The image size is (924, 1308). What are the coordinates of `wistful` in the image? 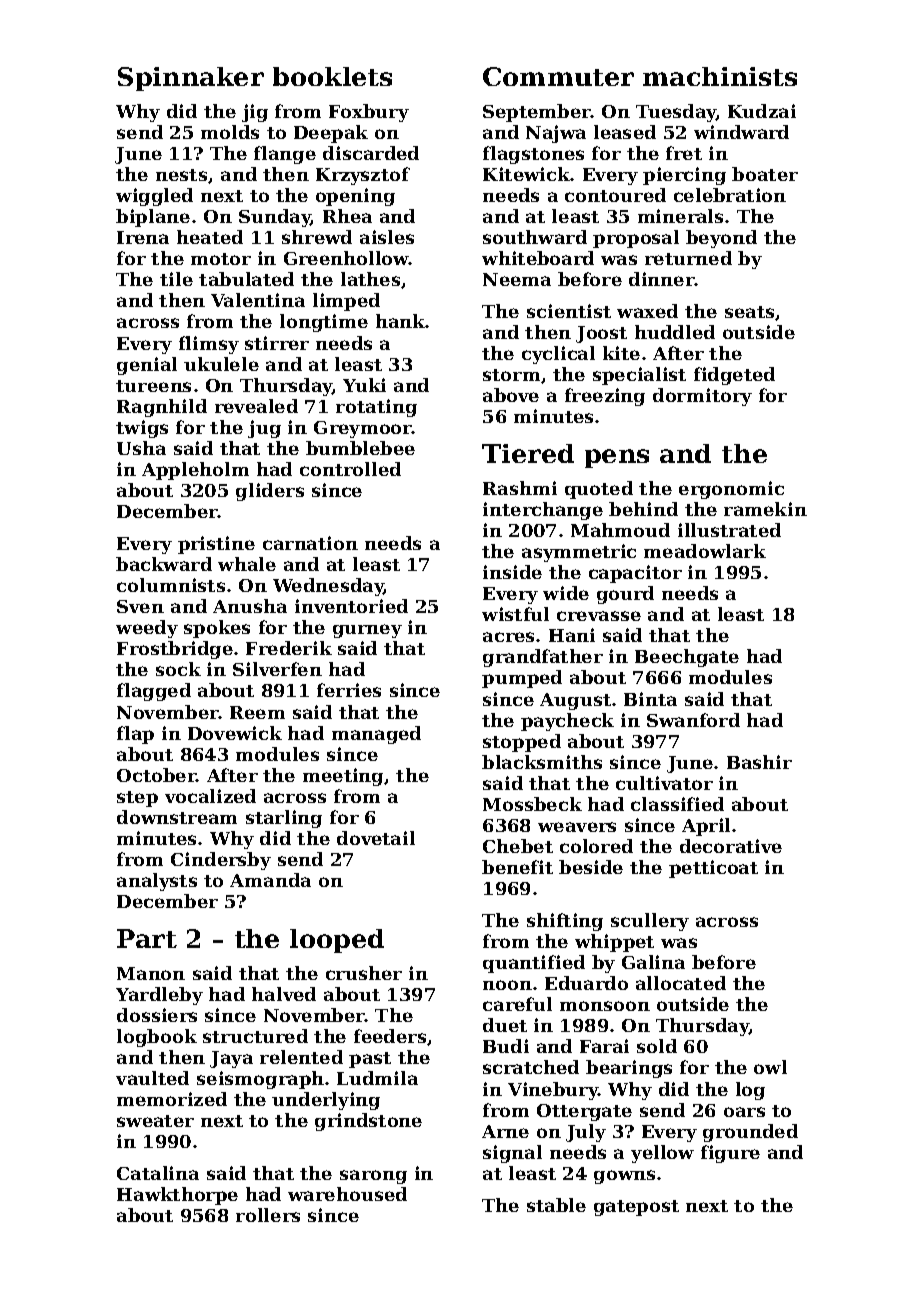 It's located at (515, 614).
